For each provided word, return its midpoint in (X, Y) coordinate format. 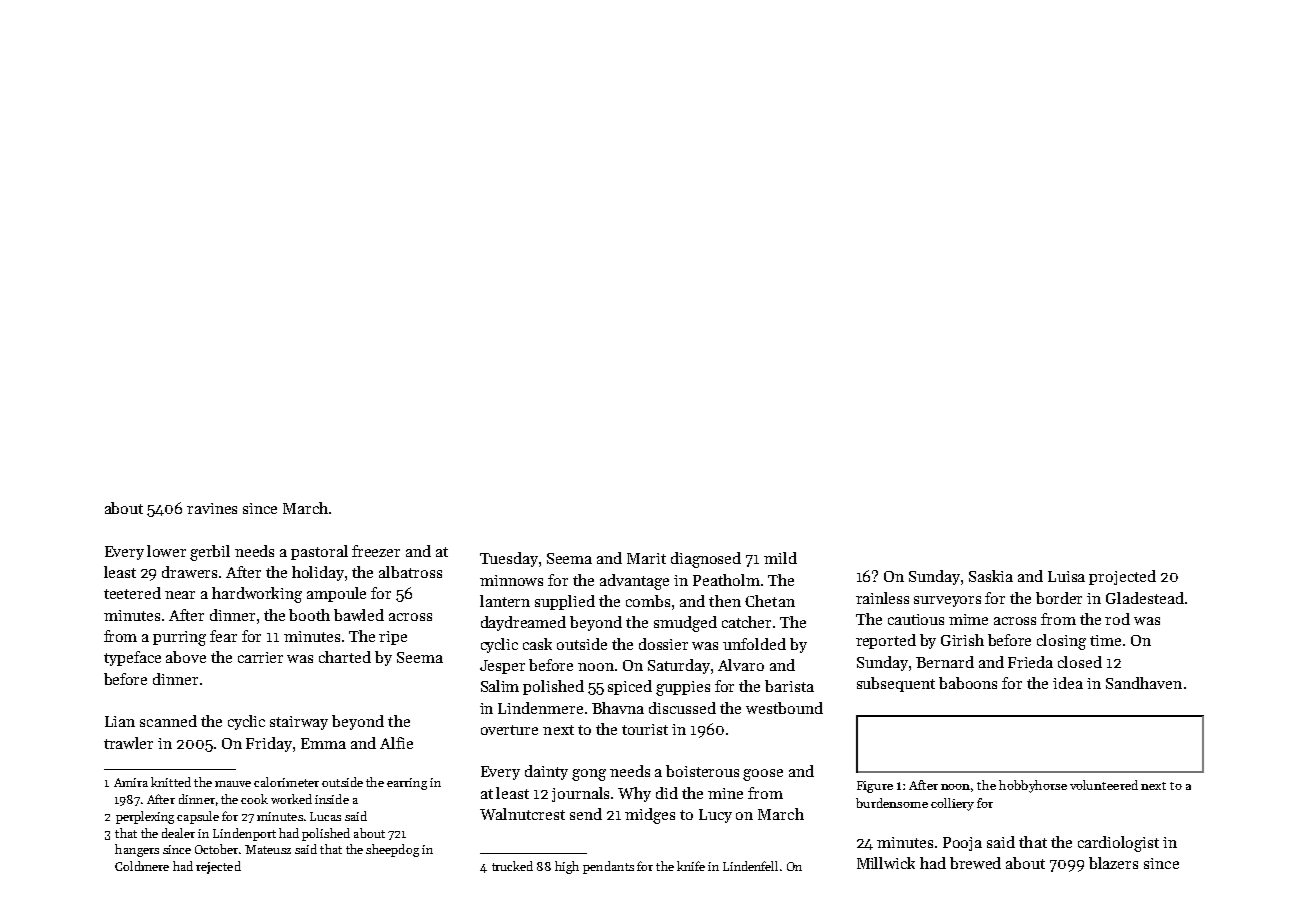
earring (407, 784)
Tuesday (509, 559)
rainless (882, 598)
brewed (975, 863)
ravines (212, 508)
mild (780, 558)
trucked (512, 866)
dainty (546, 772)
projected (1122, 577)
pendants (608, 867)
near (180, 595)
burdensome (892, 803)
